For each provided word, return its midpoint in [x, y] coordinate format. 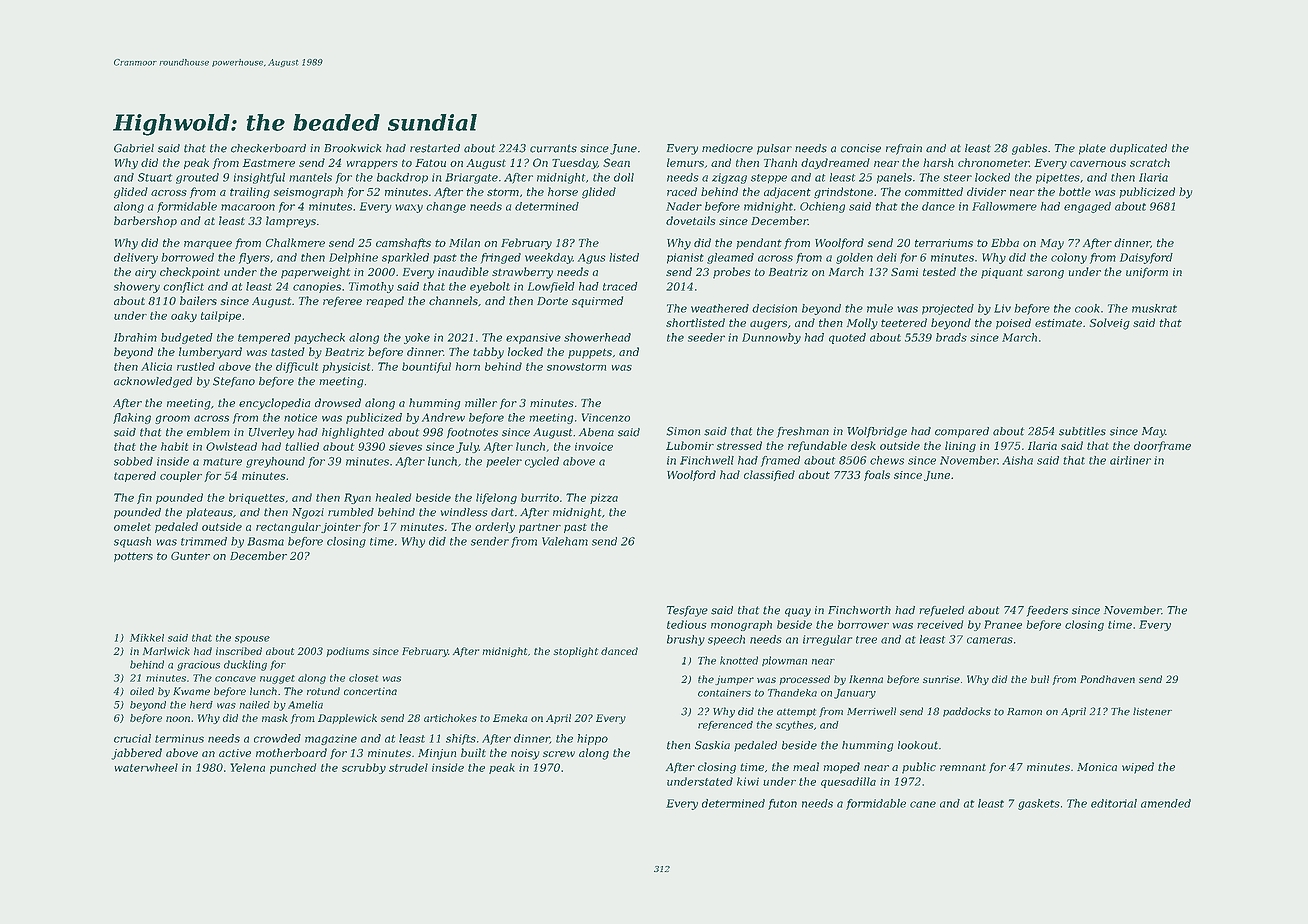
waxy [409, 208]
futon [782, 804]
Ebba [1005, 242]
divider [986, 191]
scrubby [364, 768]
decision [774, 308]
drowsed [338, 402]
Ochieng [822, 207]
